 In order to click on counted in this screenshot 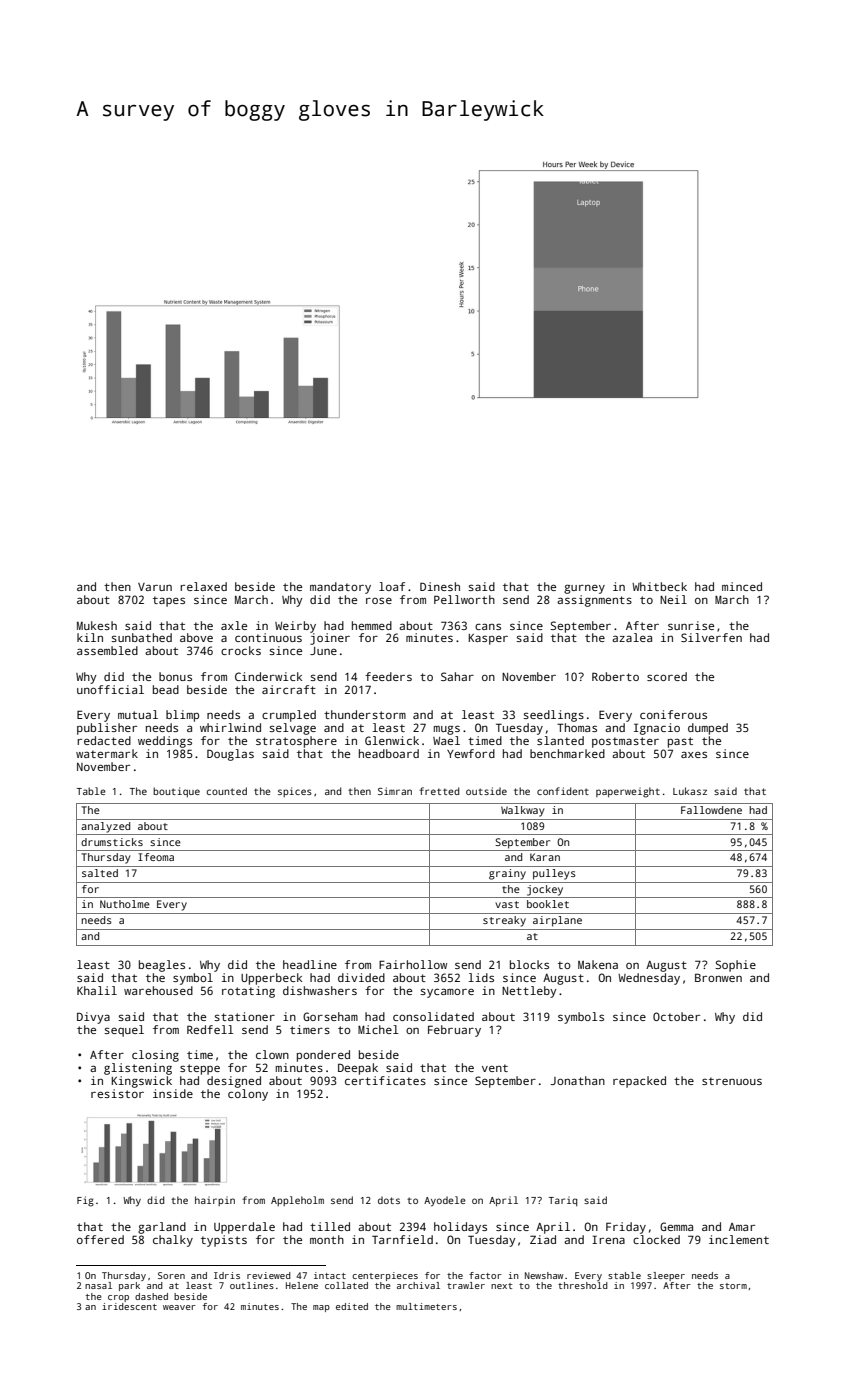, I will do `click(227, 791)`.
